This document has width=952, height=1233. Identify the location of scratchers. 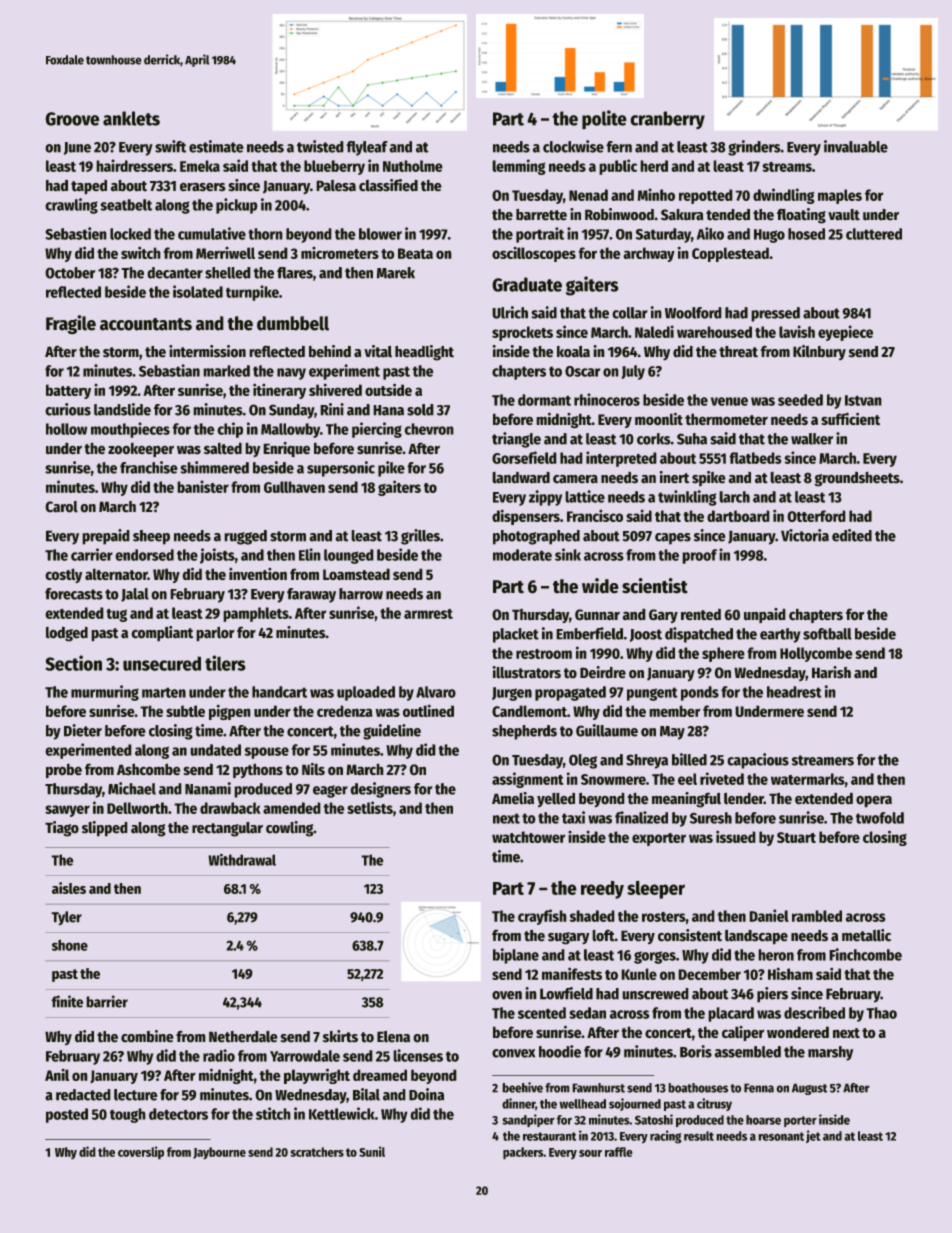
(317, 1152).
